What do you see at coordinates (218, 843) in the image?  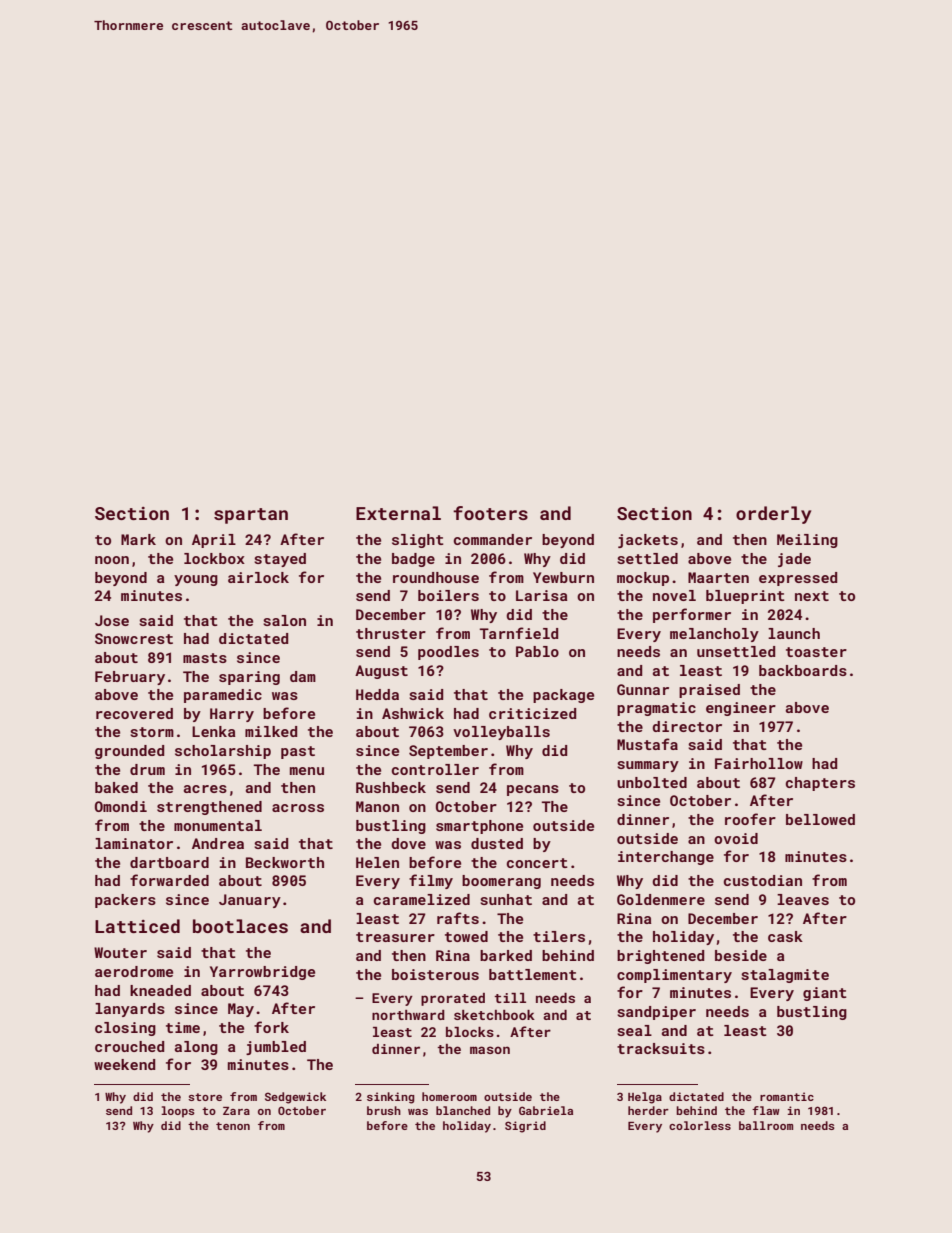 I see `Andrea` at bounding box center [218, 843].
